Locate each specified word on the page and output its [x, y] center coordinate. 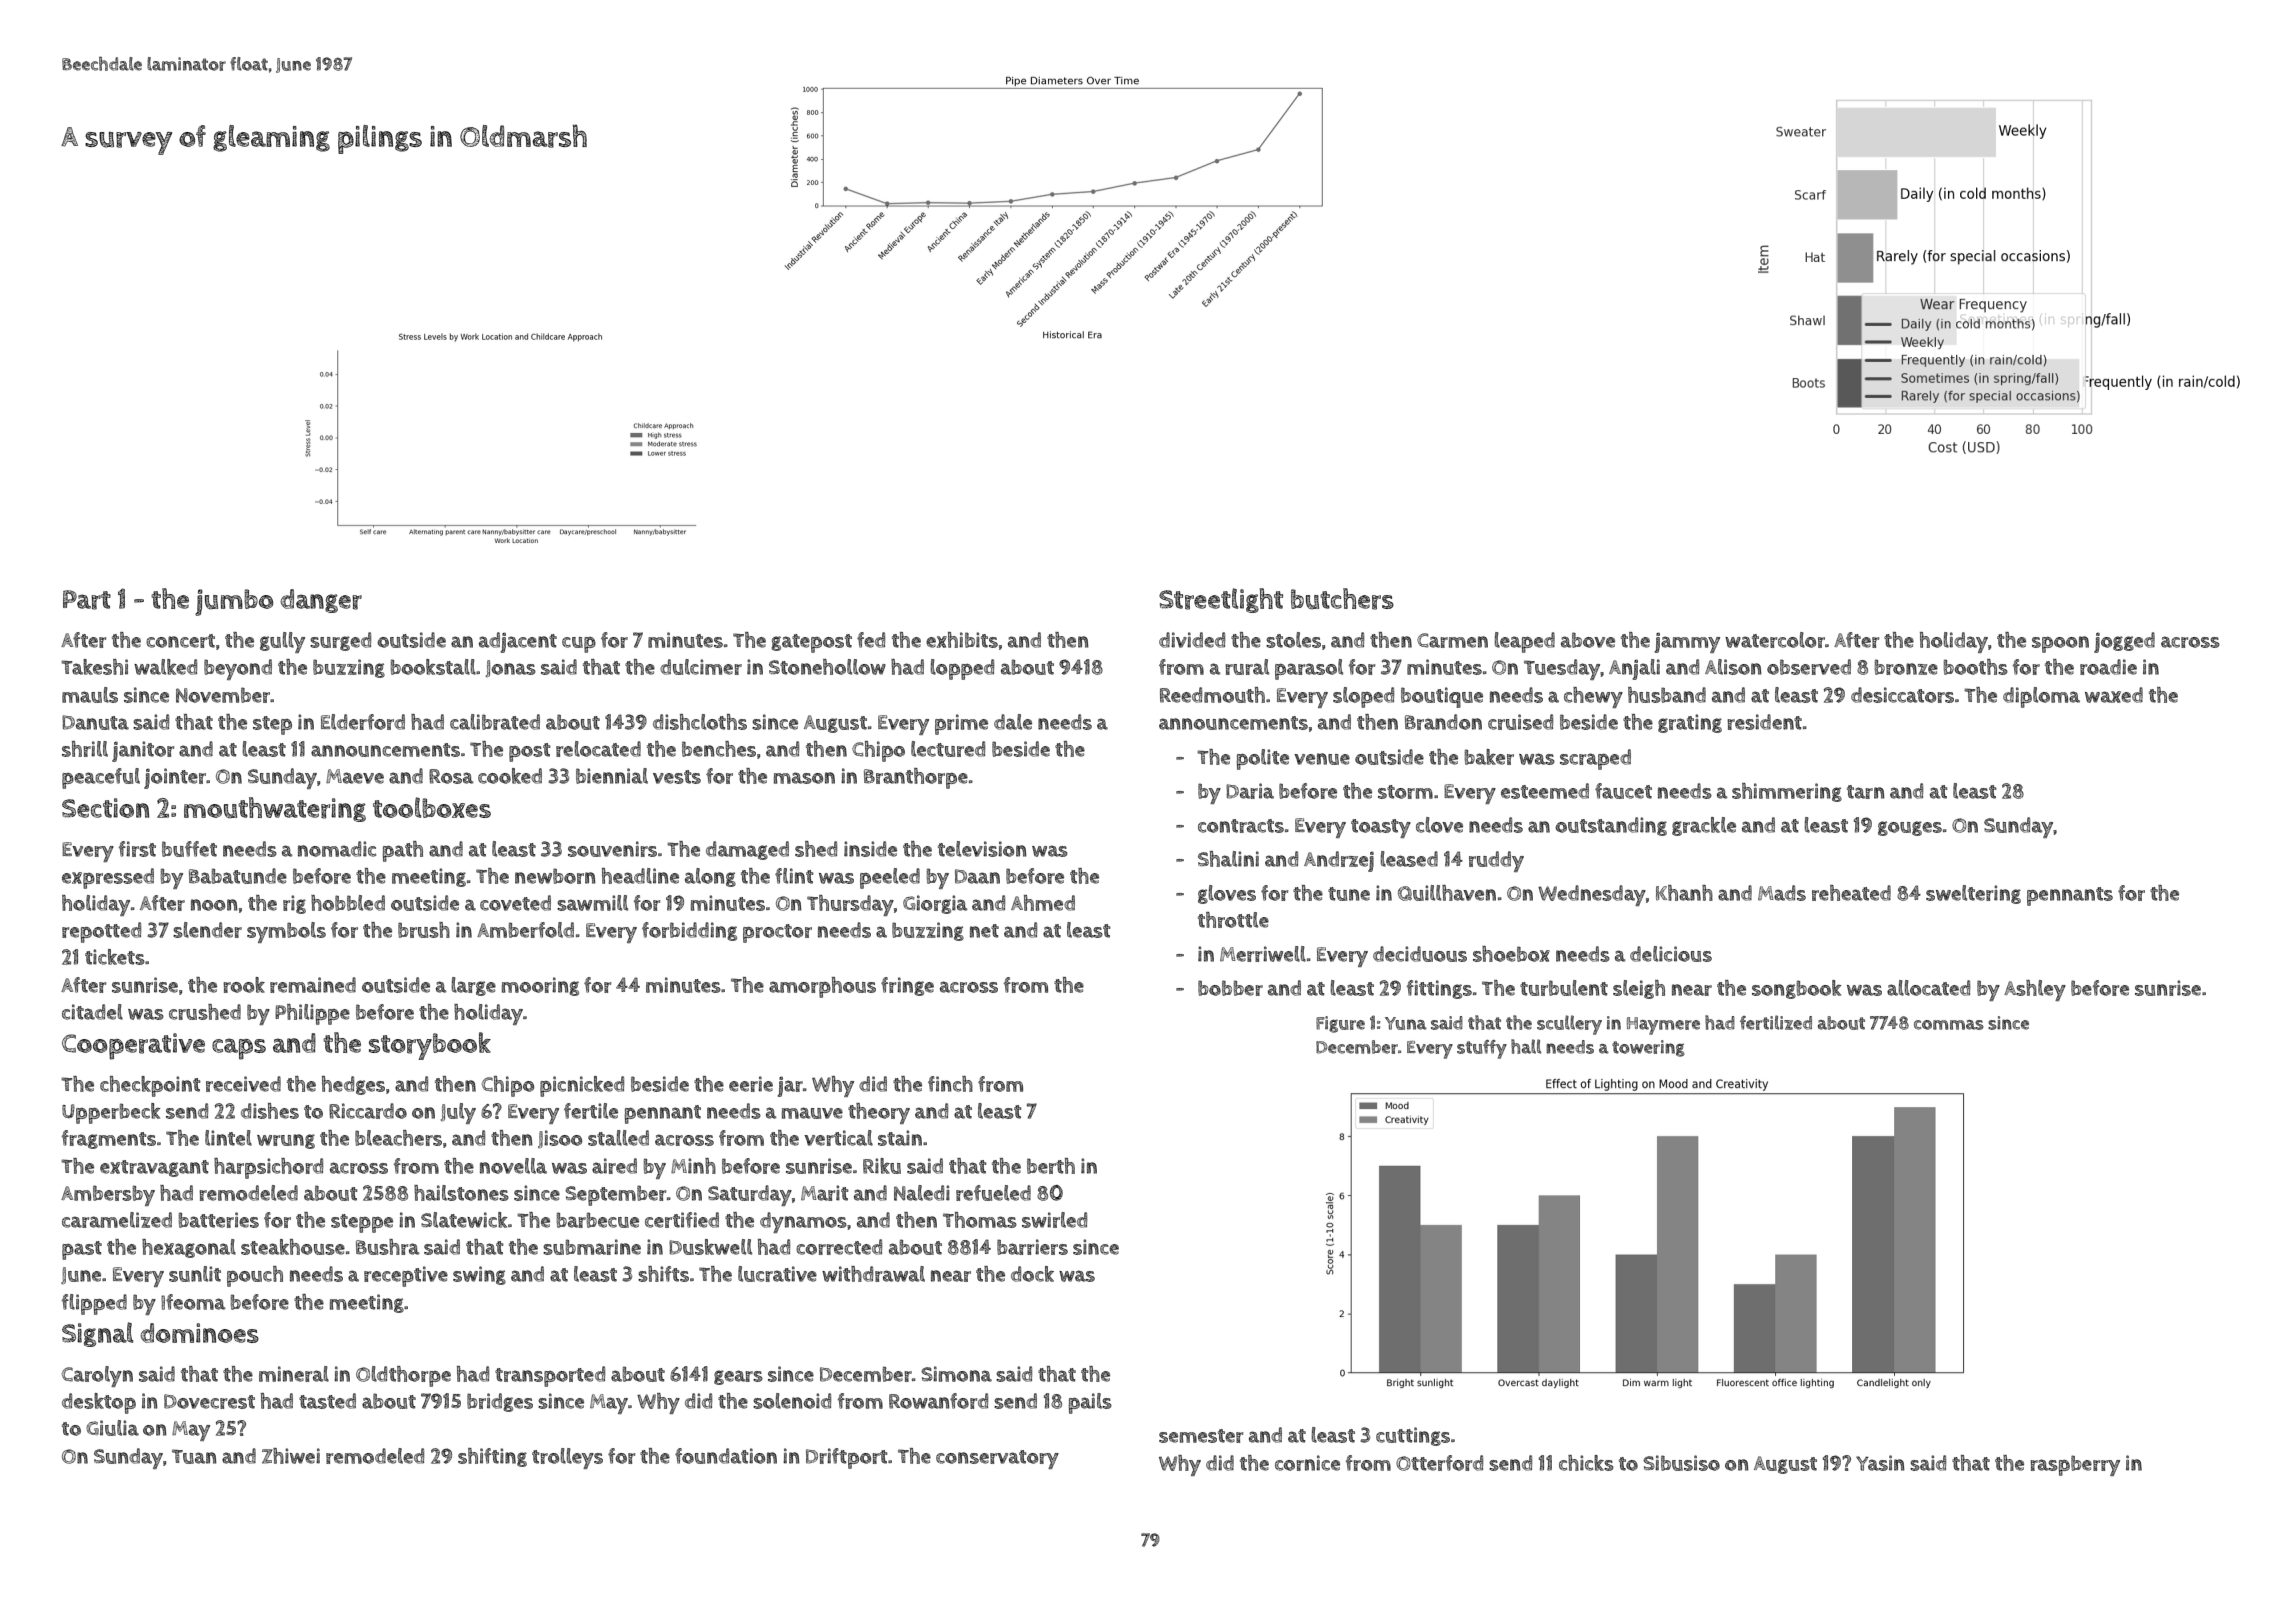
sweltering [1973, 894]
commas [1949, 1025]
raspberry [2075, 1465]
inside [870, 849]
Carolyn [97, 1376]
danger [321, 601]
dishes [270, 1111]
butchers [1342, 599]
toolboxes [432, 807]
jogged [2124, 642]
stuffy [1482, 1049]
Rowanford [938, 1401]
